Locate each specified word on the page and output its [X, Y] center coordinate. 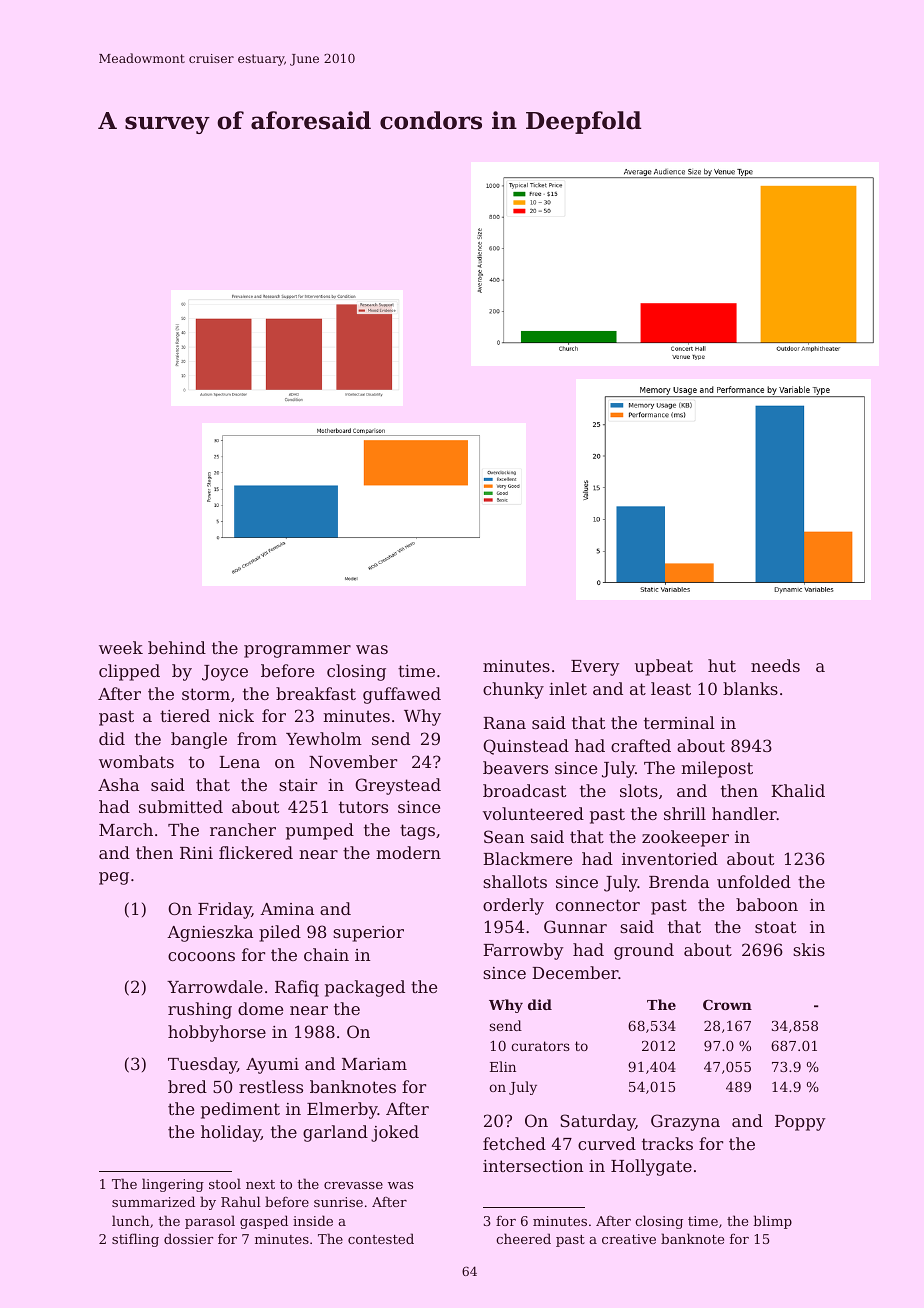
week [121, 647]
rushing [200, 1010]
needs [775, 665]
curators [540, 1046]
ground [644, 951]
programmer [297, 651]
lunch [130, 1220]
